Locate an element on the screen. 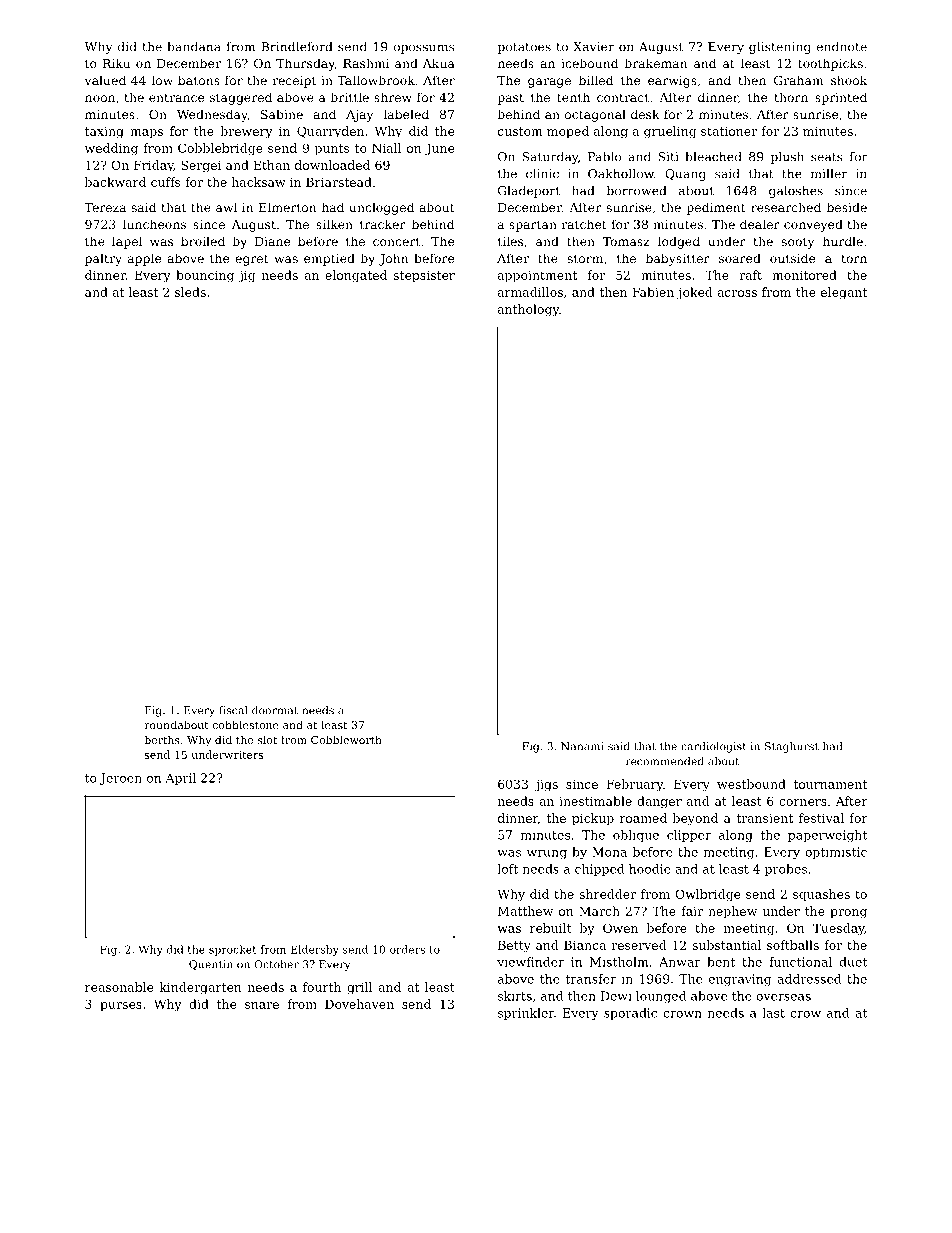  squashes is located at coordinates (821, 895).
